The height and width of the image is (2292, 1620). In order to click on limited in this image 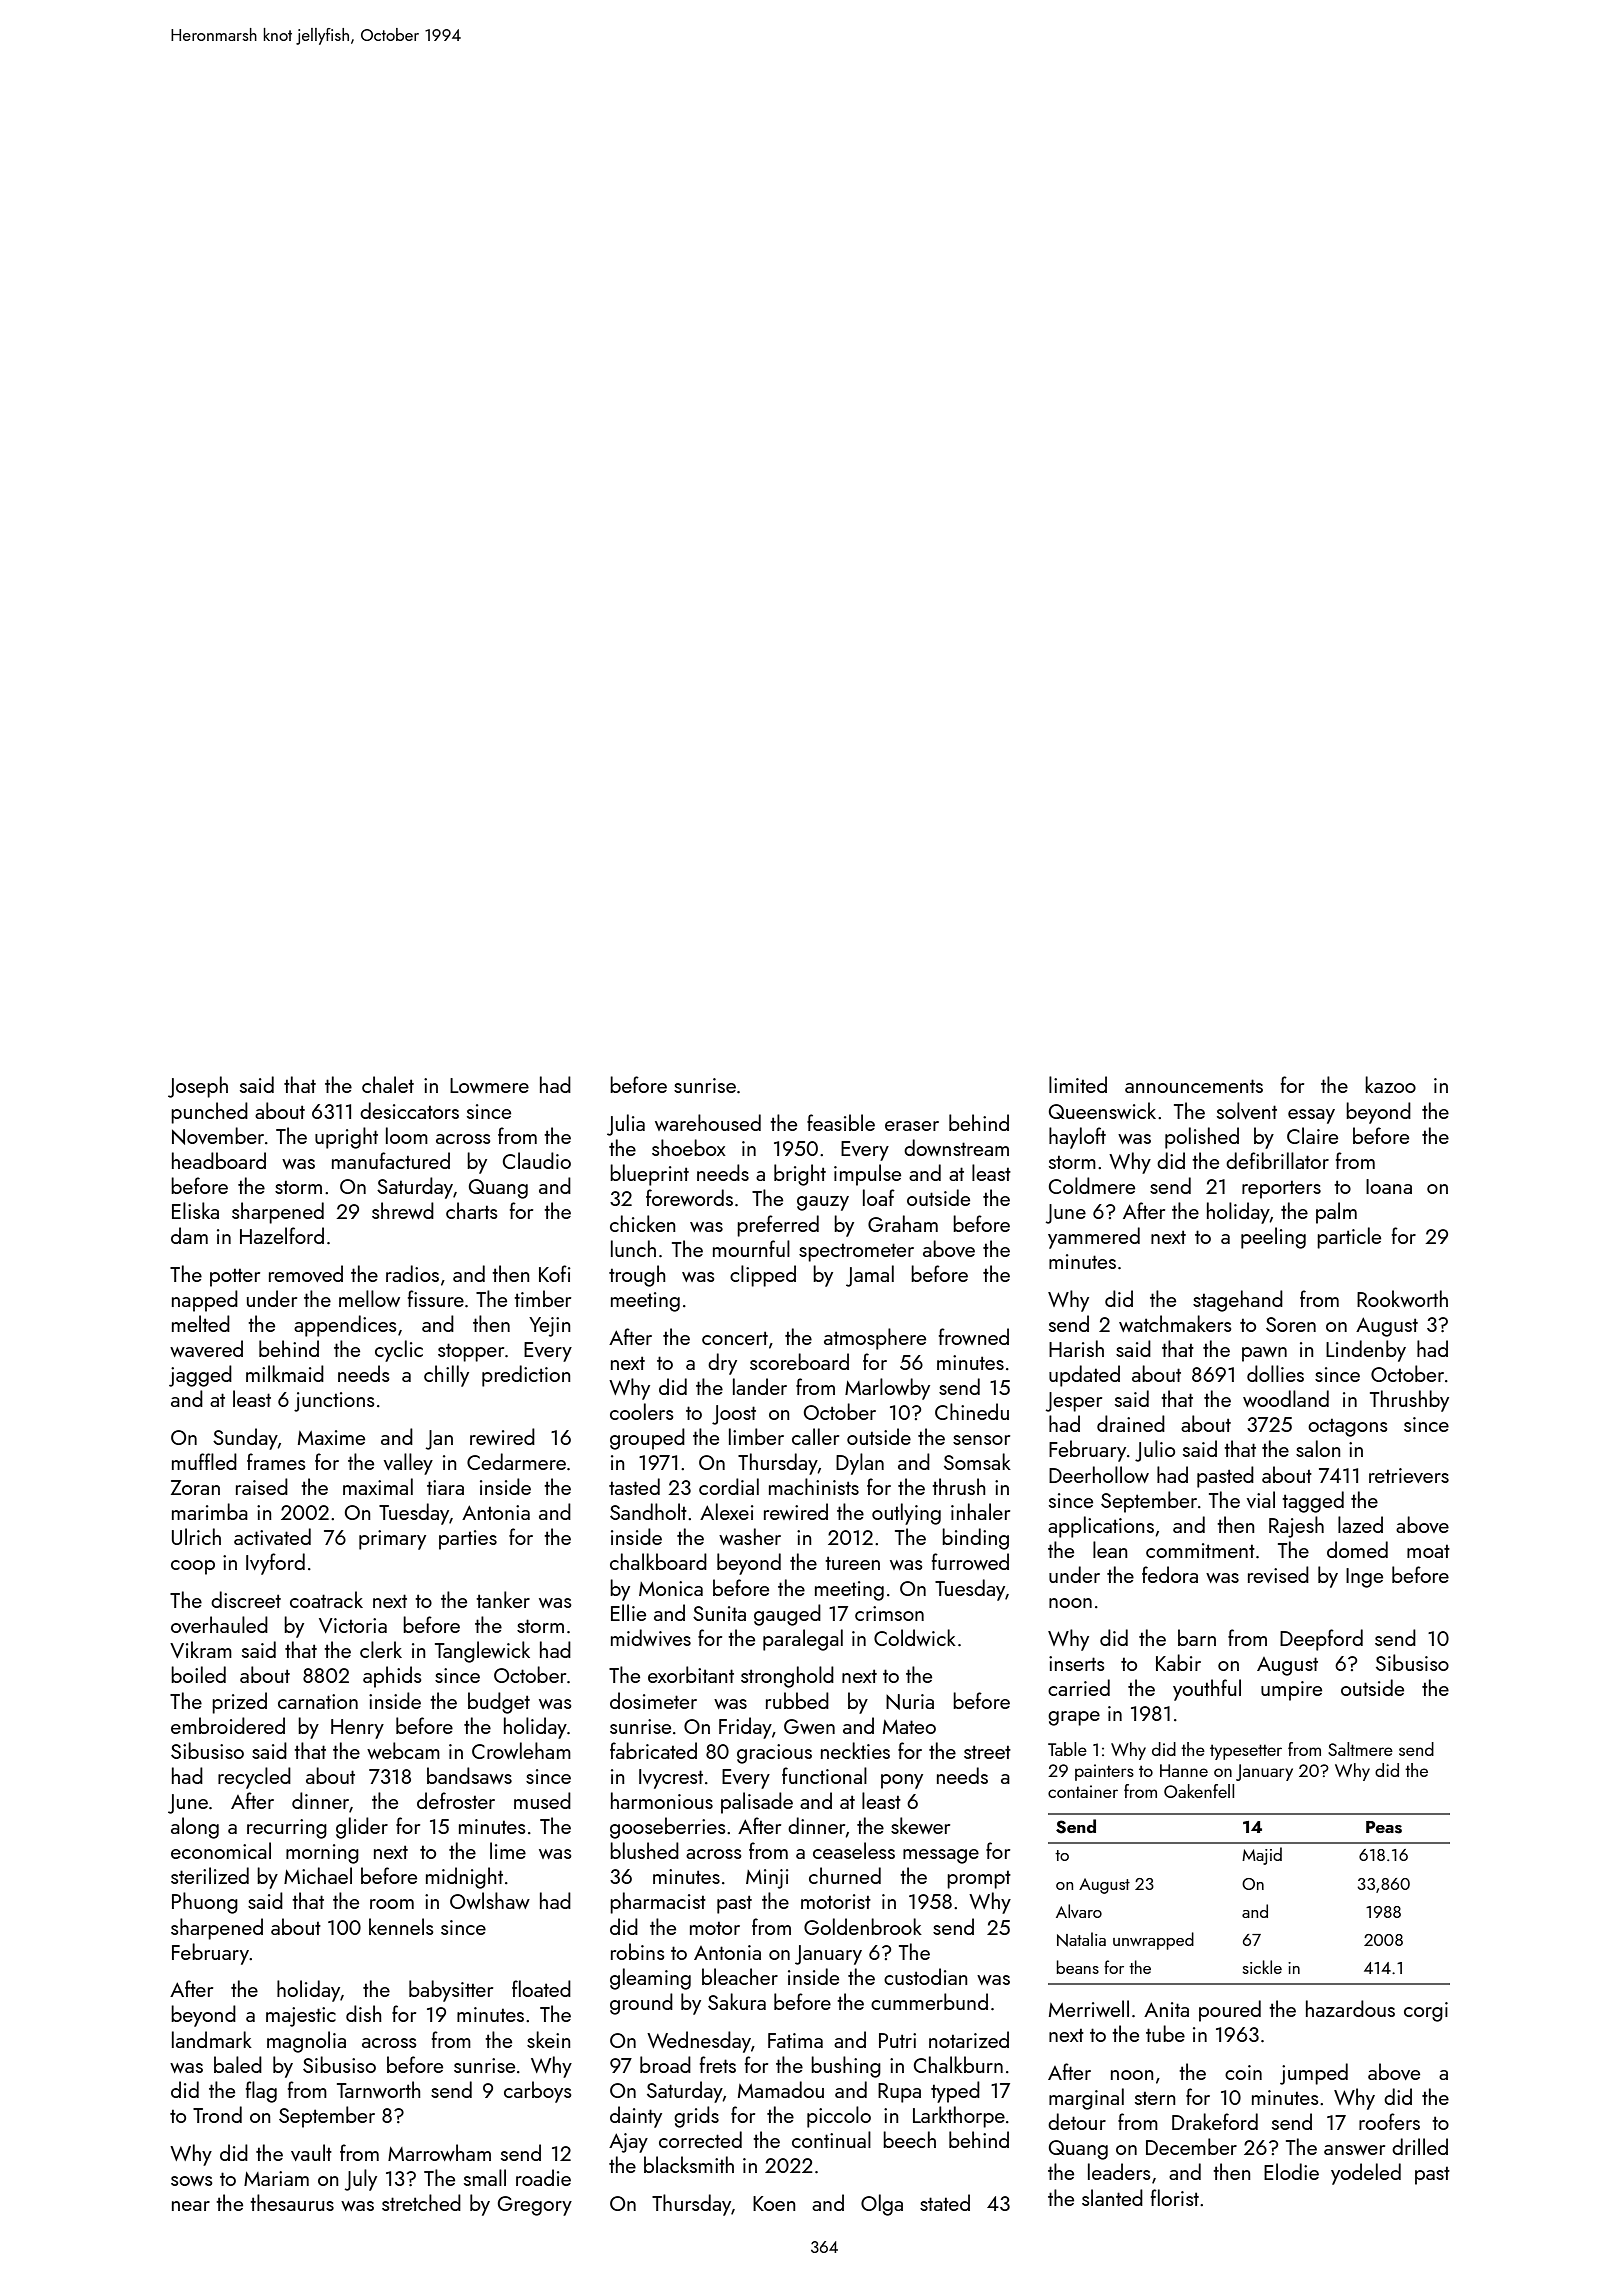, I will do `click(1078, 1084)`.
